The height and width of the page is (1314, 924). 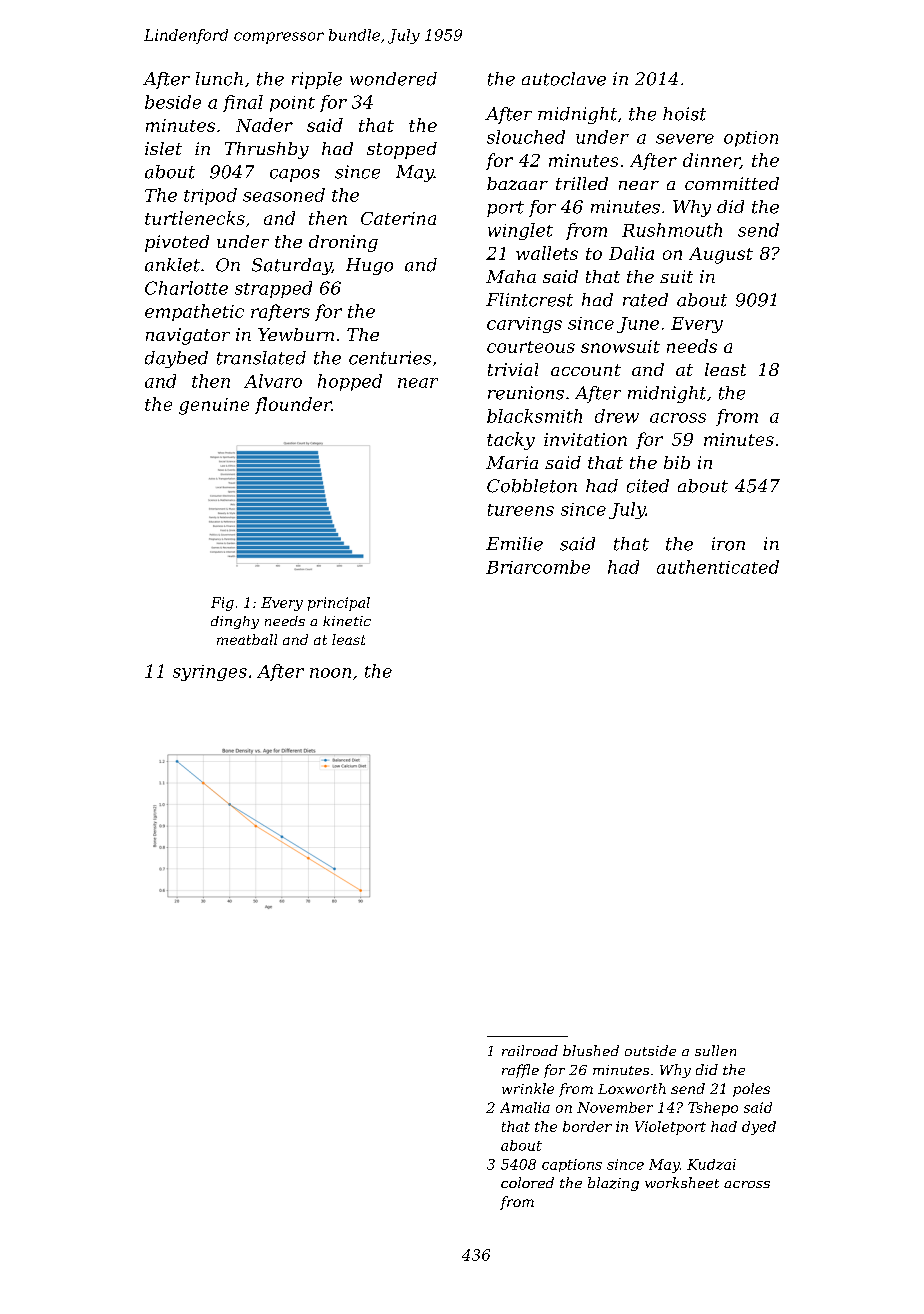 What do you see at coordinates (525, 1107) in the page?
I see `Amalia` at bounding box center [525, 1107].
